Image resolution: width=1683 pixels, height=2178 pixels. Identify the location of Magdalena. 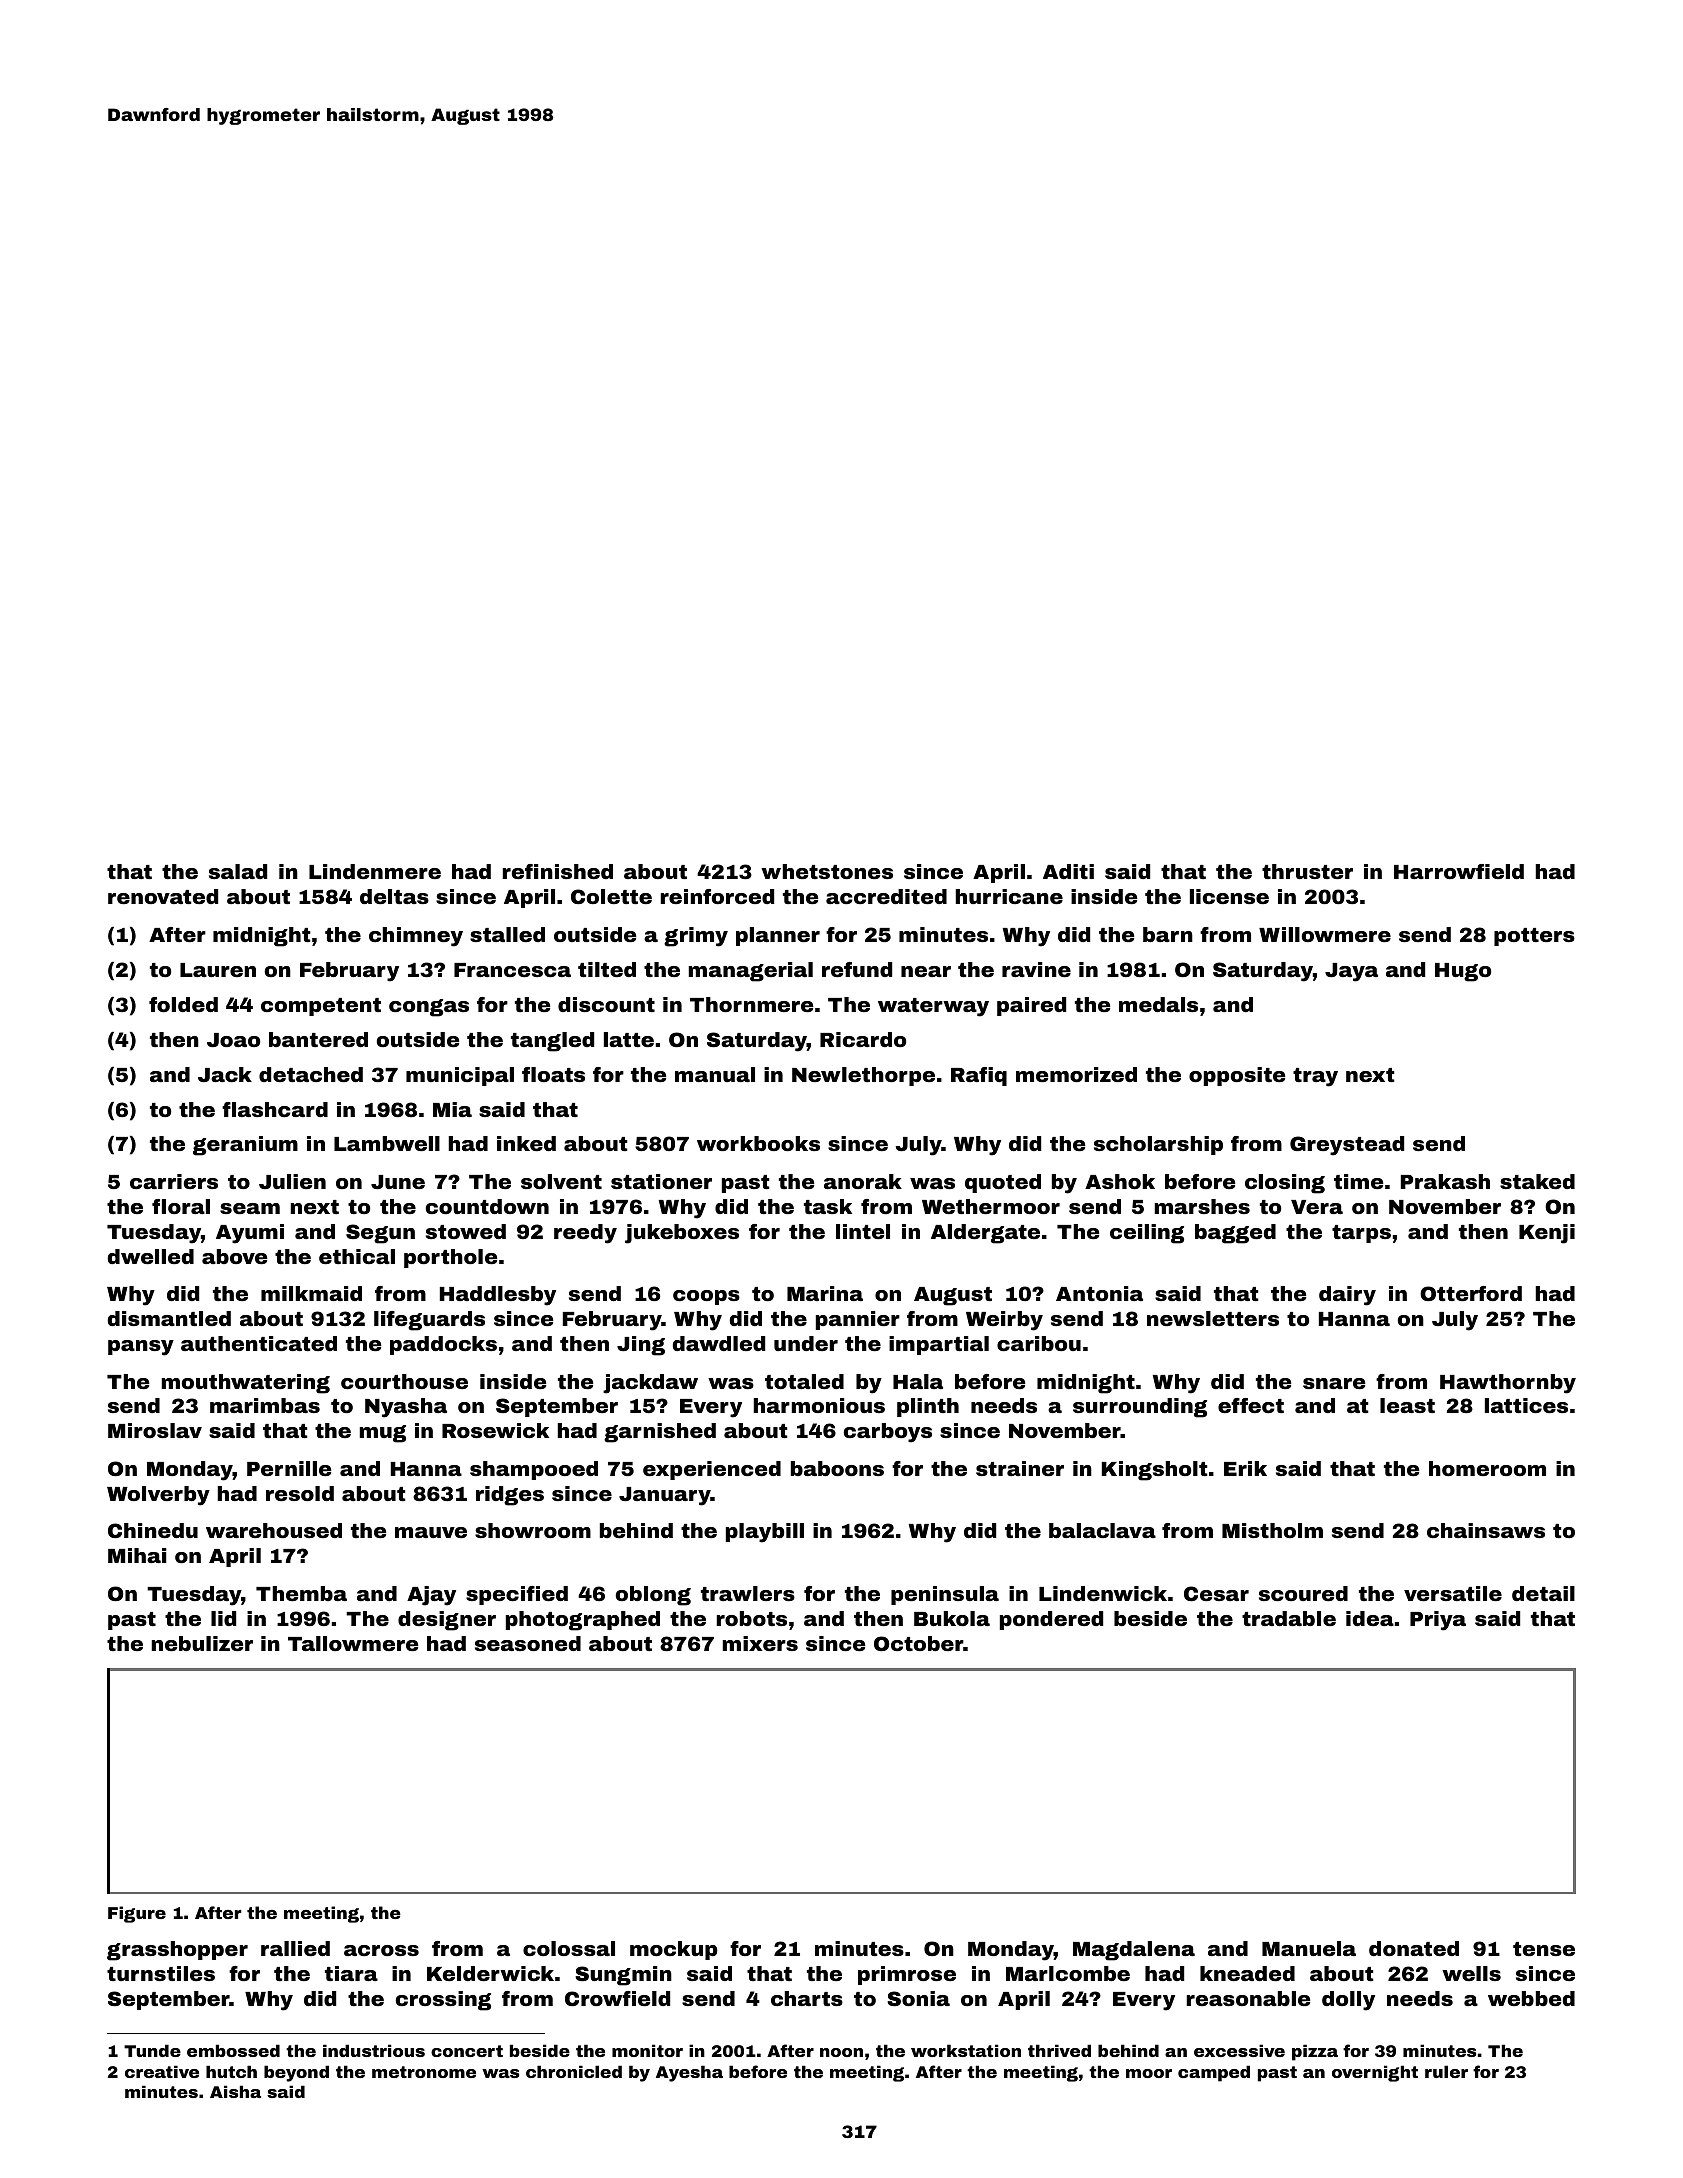
(1134, 1951).
